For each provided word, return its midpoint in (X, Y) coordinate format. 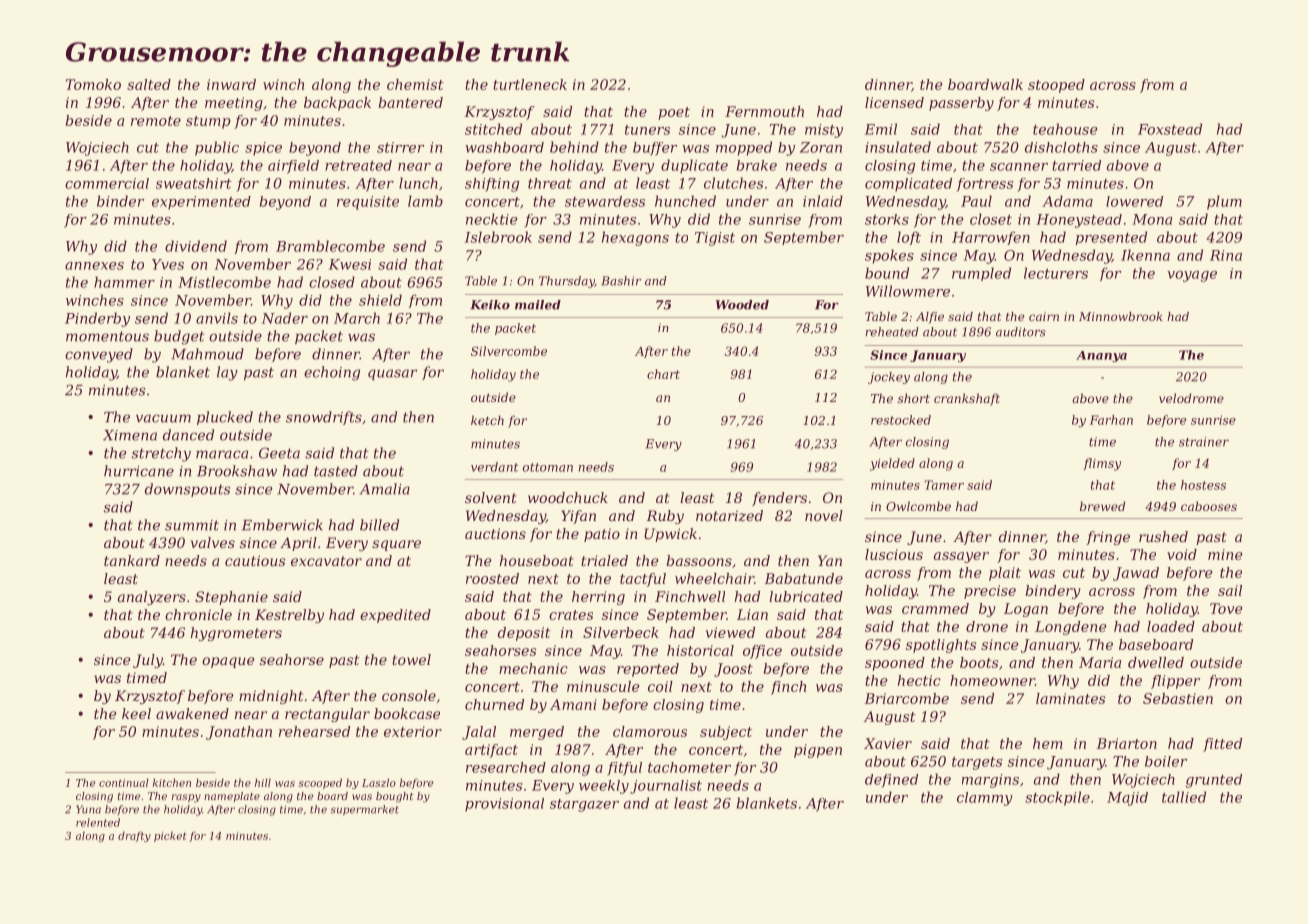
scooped (320, 783)
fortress (984, 185)
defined (891, 781)
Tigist (715, 239)
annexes (94, 266)
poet (674, 113)
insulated (898, 147)
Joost (733, 670)
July (148, 661)
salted (149, 84)
